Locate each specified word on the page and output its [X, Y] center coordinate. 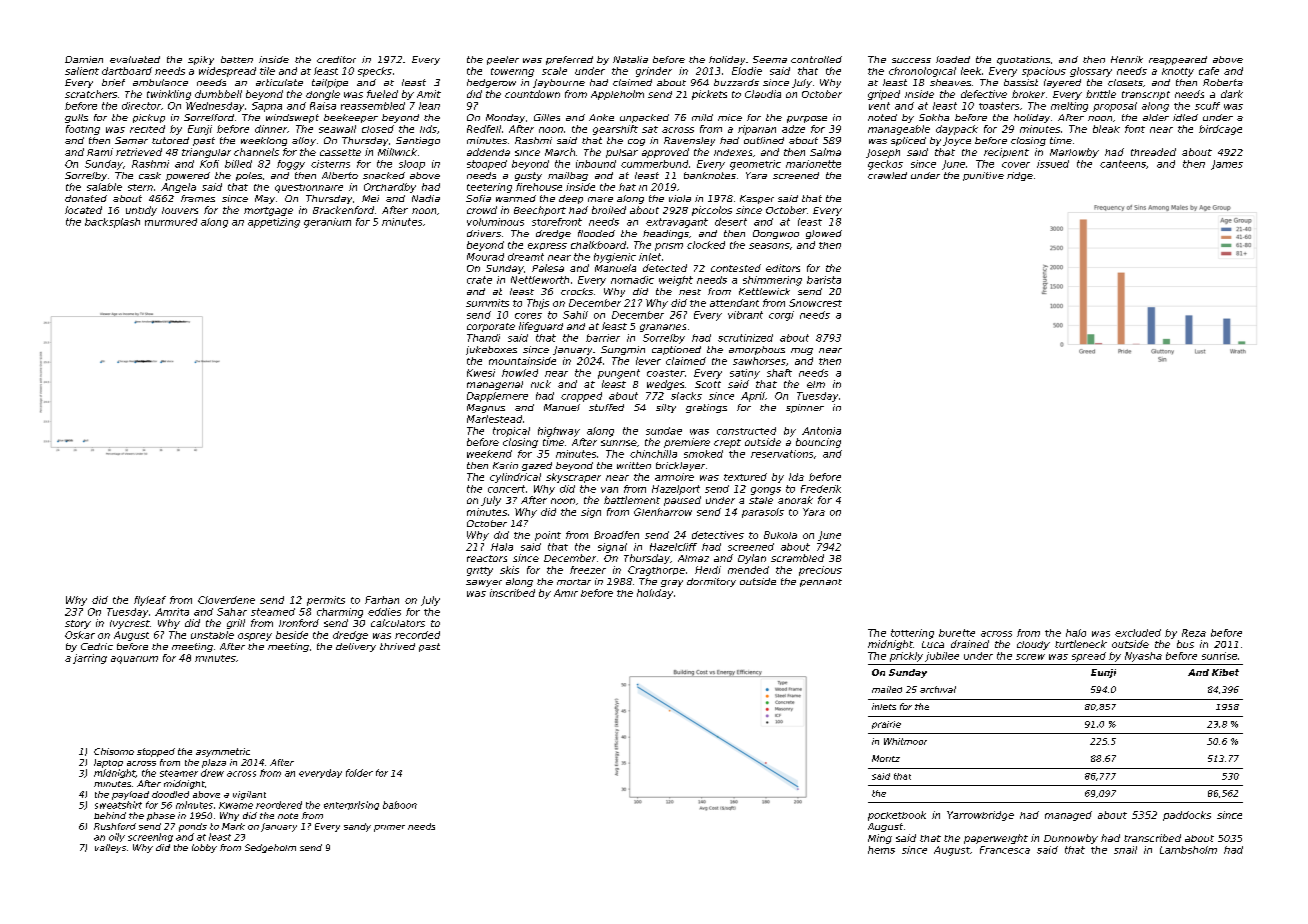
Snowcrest [815, 303]
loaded [953, 59]
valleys [110, 848]
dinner [271, 129]
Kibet [1225, 672]
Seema [770, 59]
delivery [356, 647]
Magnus [486, 408]
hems [881, 850]
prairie [886, 725]
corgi [781, 316]
